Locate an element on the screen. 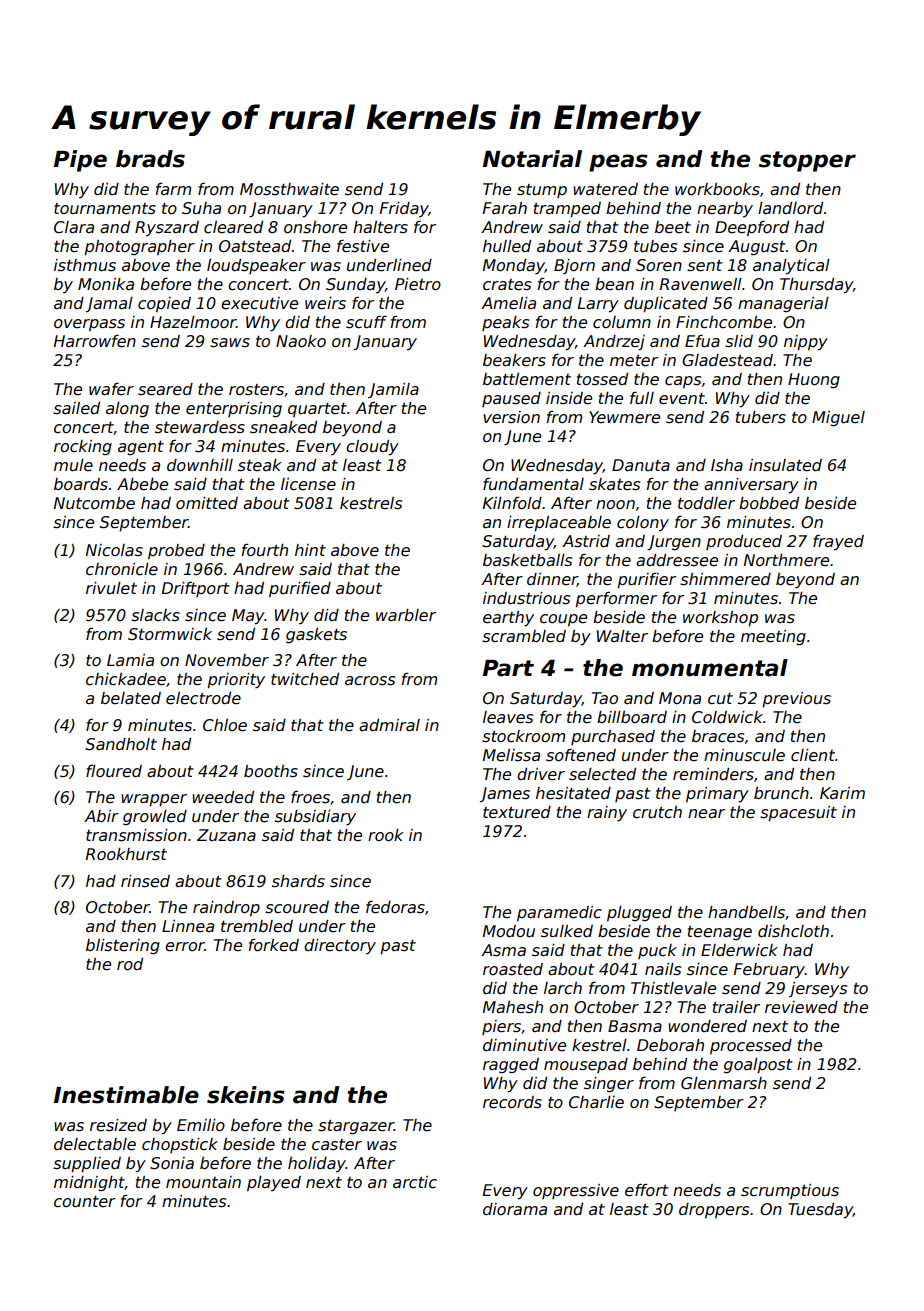 The width and height of the screenshot is (924, 1311). handbells is located at coordinates (746, 912).
